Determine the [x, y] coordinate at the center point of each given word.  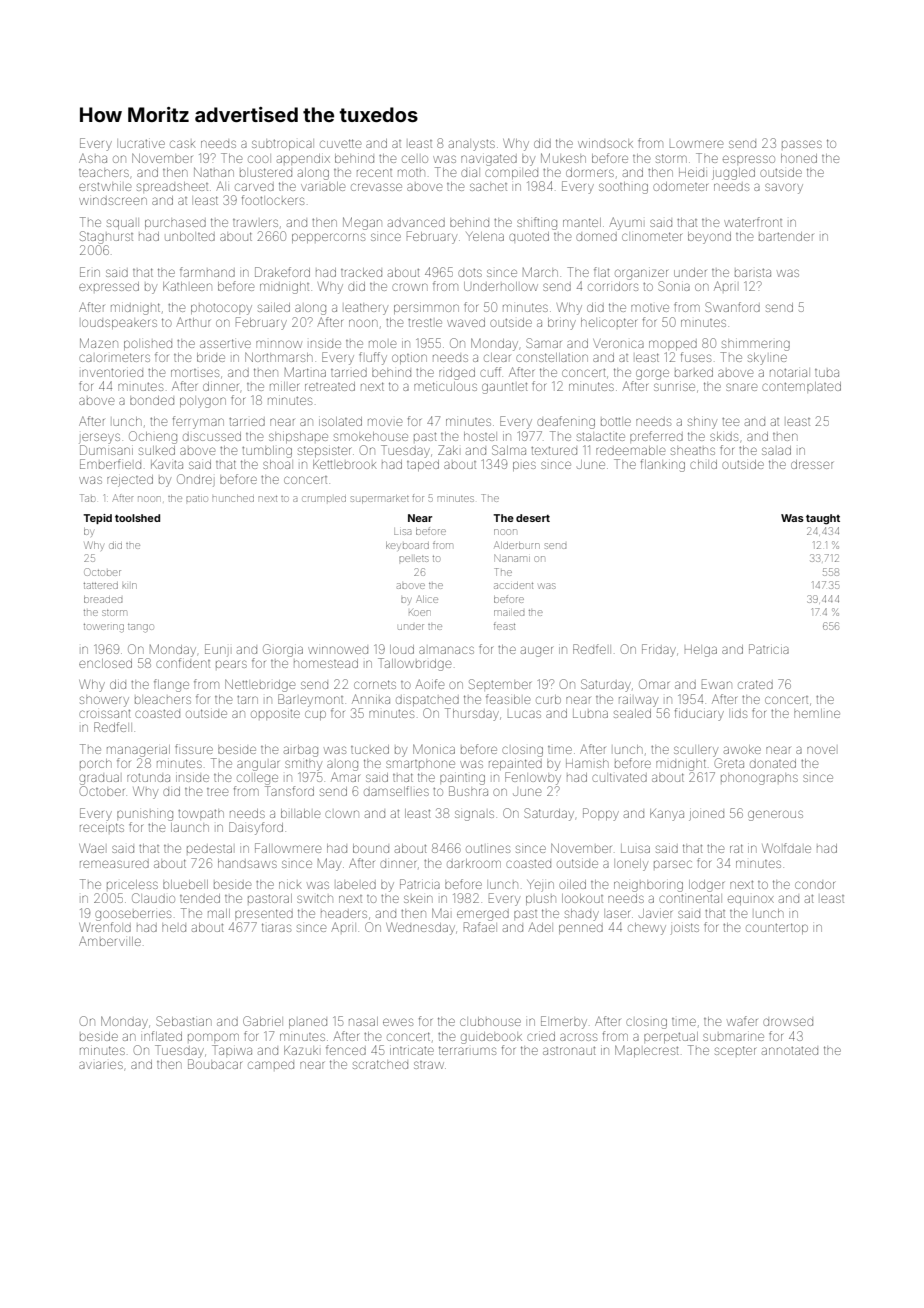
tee [730, 422]
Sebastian [183, 1021]
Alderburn [517, 545]
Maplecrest [646, 1051]
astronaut [569, 1051]
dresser [812, 464]
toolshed [137, 518]
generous [775, 815]
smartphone [420, 764]
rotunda [148, 778]
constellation [552, 357]
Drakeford [282, 272]
